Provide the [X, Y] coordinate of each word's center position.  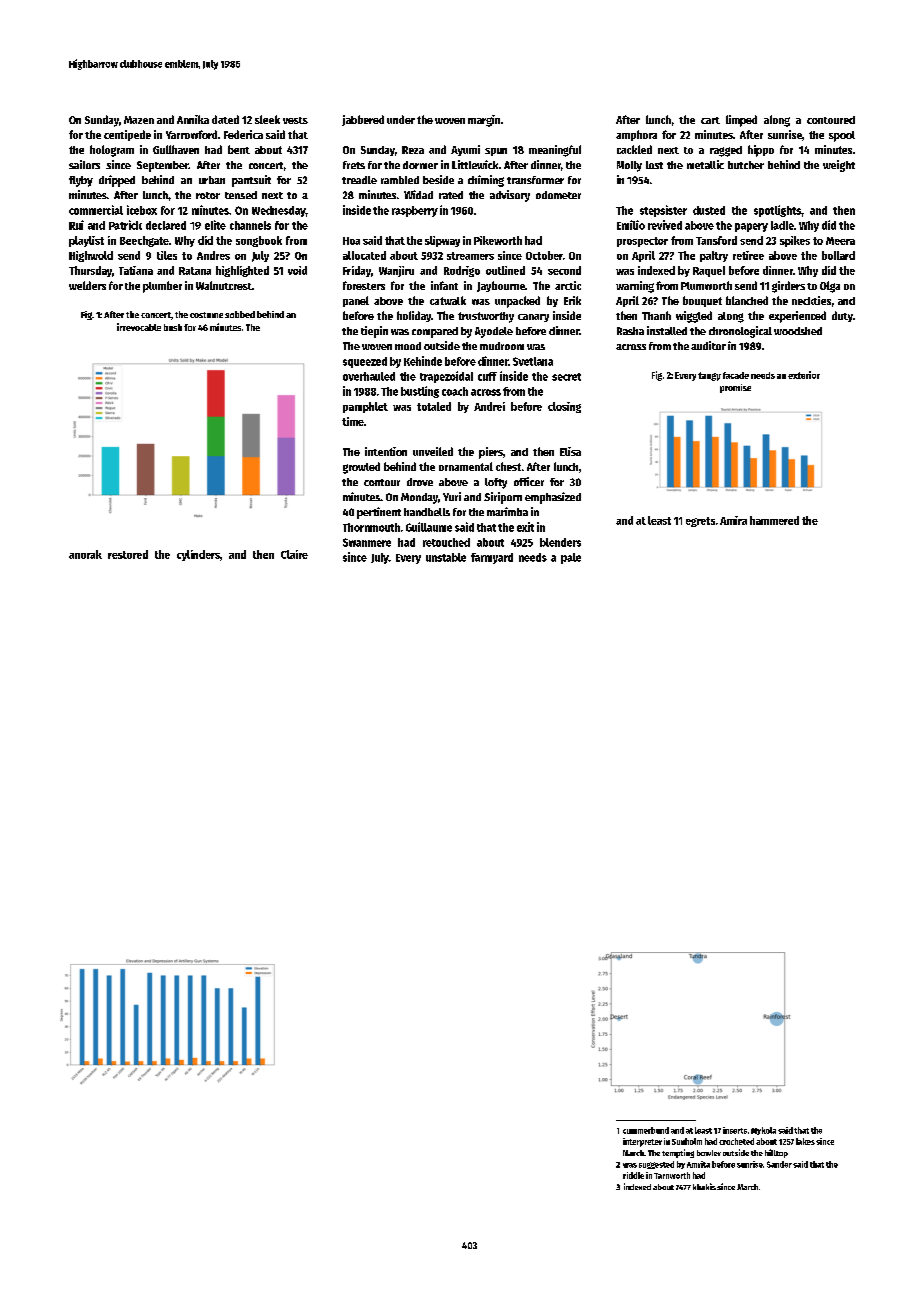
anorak [85, 554]
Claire [294, 554]
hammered [774, 520]
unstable [446, 557]
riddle [633, 1175]
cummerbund [646, 1130]
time [353, 421]
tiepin [374, 332]
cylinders [198, 555]
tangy [709, 376]
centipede [127, 135]
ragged [726, 151]
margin [484, 121]
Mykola [763, 1131]
